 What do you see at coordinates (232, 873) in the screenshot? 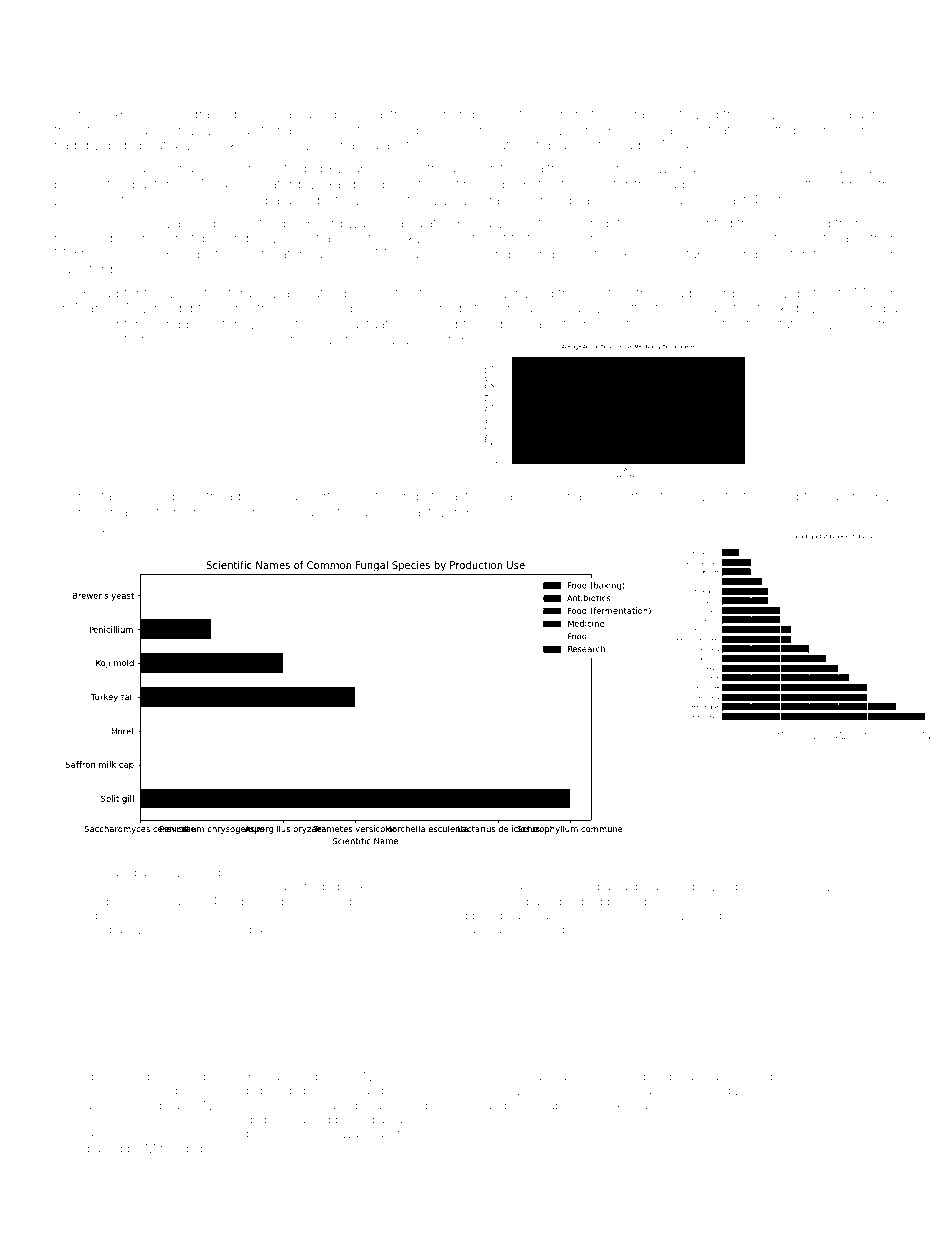
I see `figurines` at bounding box center [232, 873].
